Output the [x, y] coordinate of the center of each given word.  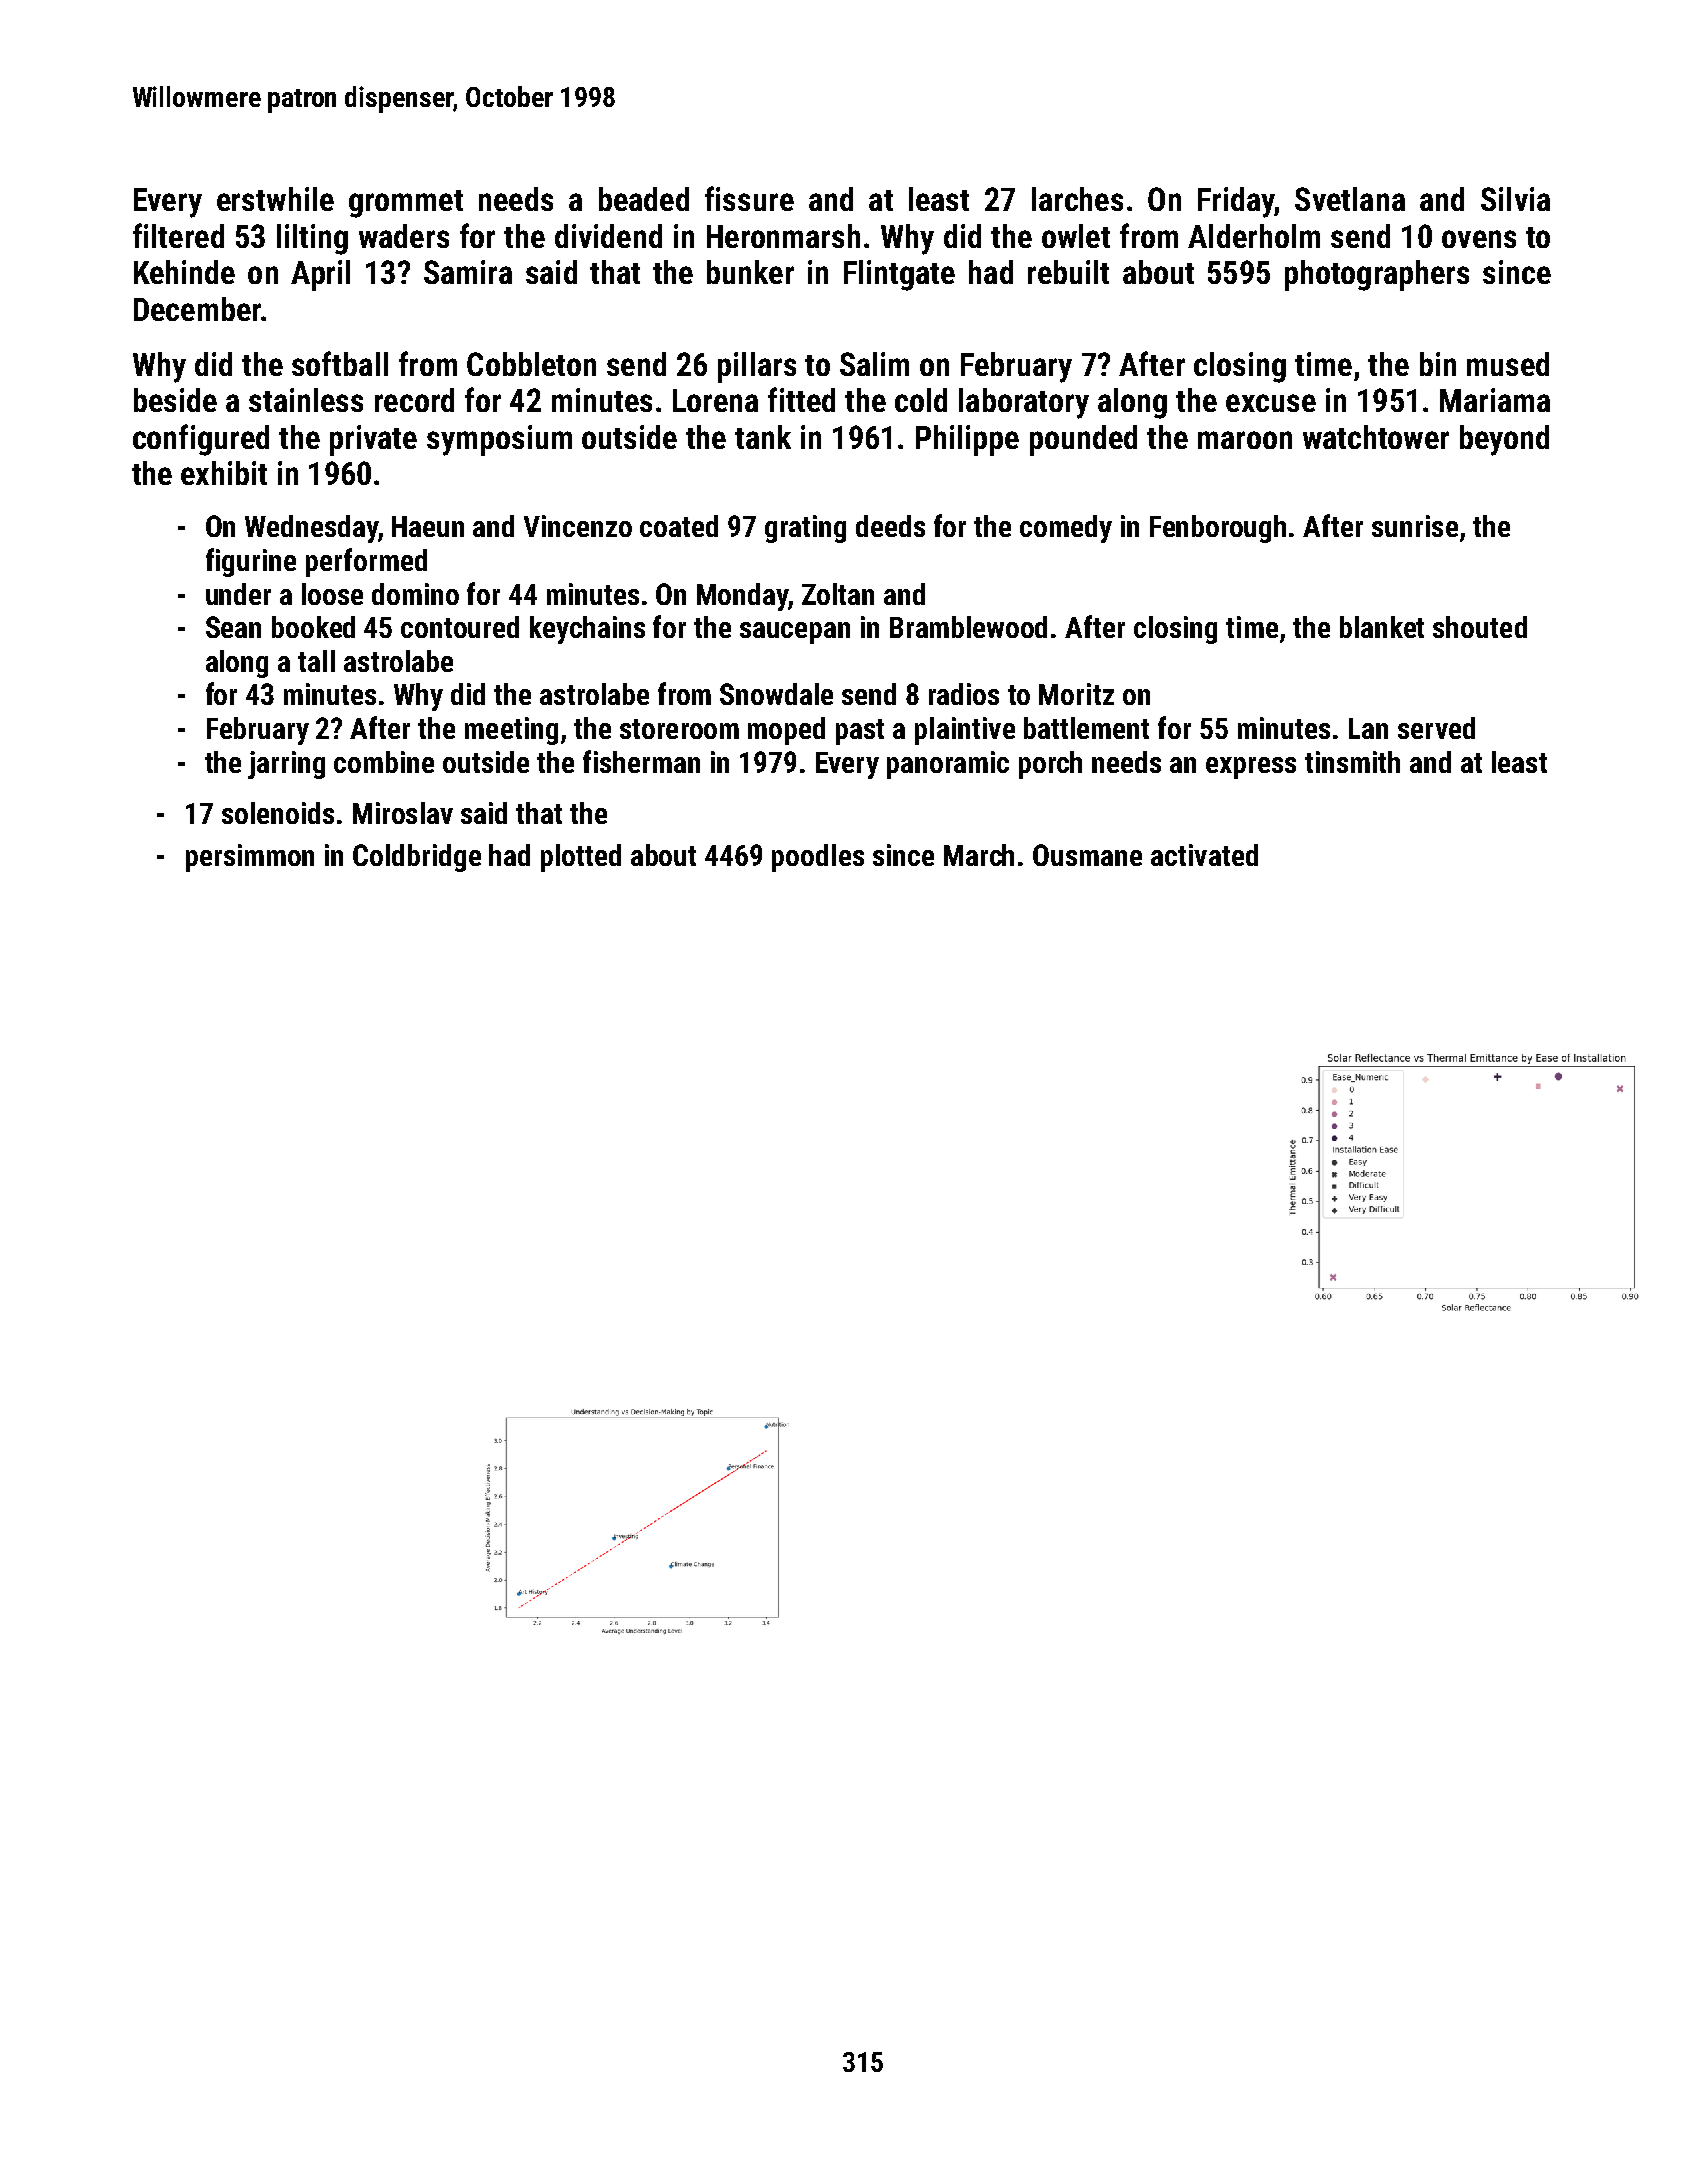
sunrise [1415, 526]
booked [313, 627]
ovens [1479, 239]
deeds [890, 526]
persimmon [250, 858]
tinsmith [1352, 762]
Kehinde [184, 272]
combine [384, 762]
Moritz [1076, 694]
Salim [874, 364]
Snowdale [776, 694]
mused [1508, 364]
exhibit [224, 473]
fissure [749, 198]
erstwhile [275, 199]
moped [786, 731]
